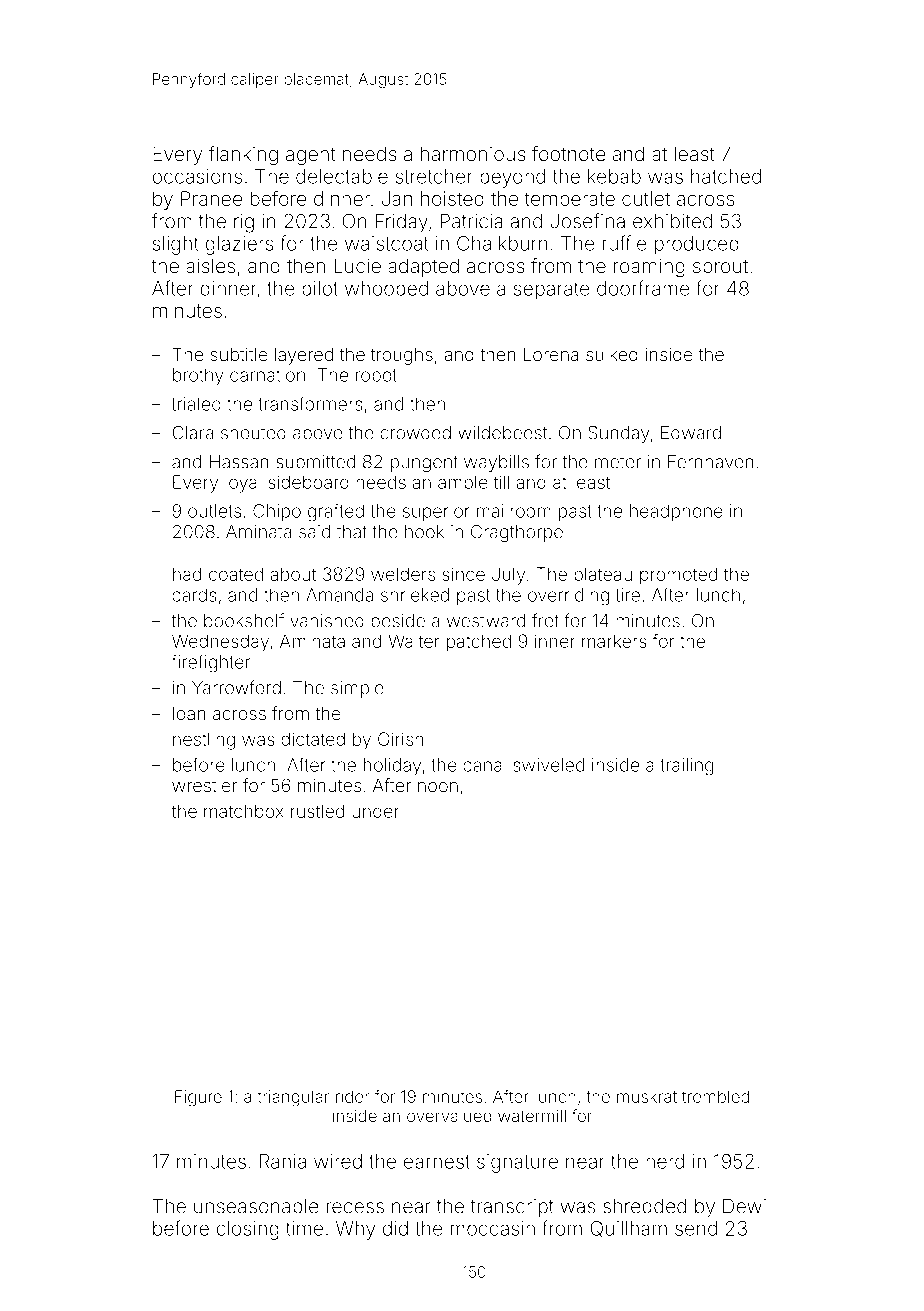 The height and width of the page is (1311, 924). Describe the element at coordinates (570, 201) in the page. I see `temperate` at that location.
